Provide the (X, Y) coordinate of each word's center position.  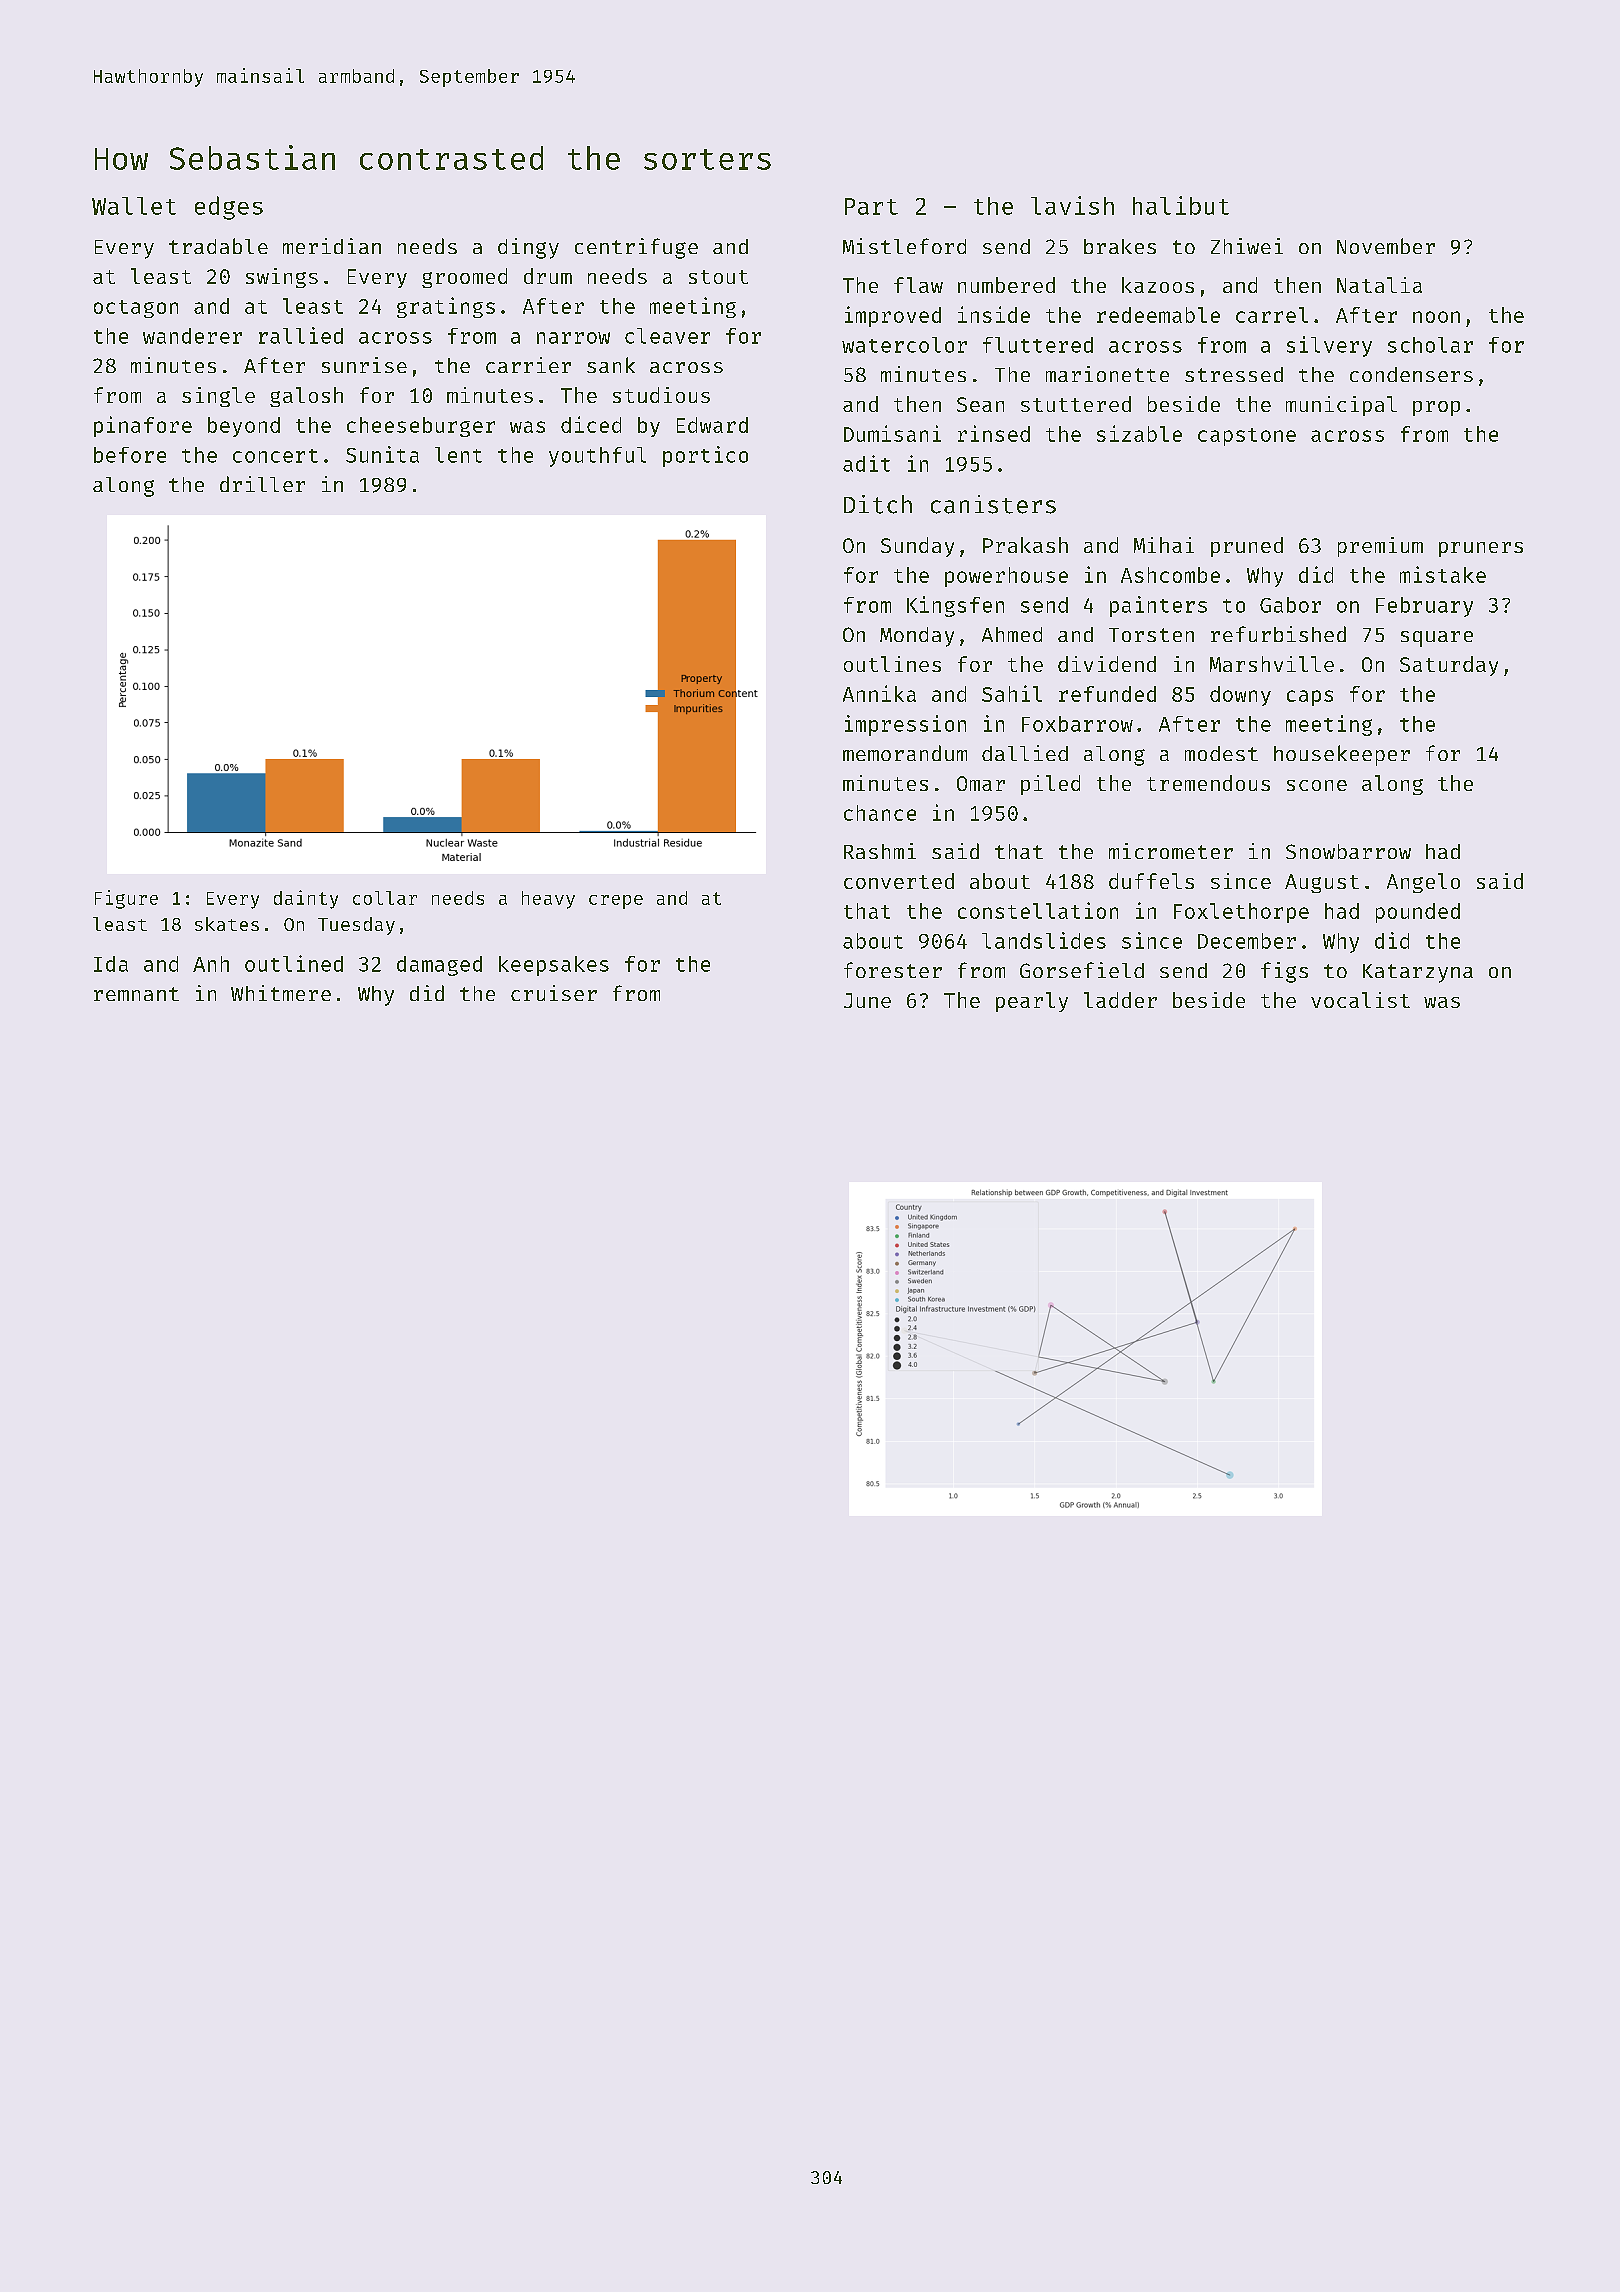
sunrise (364, 365)
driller (262, 484)
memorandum (905, 753)
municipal (1341, 406)
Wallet (134, 206)
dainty (306, 899)
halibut (1181, 205)
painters (1158, 606)
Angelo (1423, 883)
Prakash (1025, 545)
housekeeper (1342, 755)
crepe (616, 902)
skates (227, 924)
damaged (439, 966)
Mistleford (904, 246)
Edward (712, 425)
